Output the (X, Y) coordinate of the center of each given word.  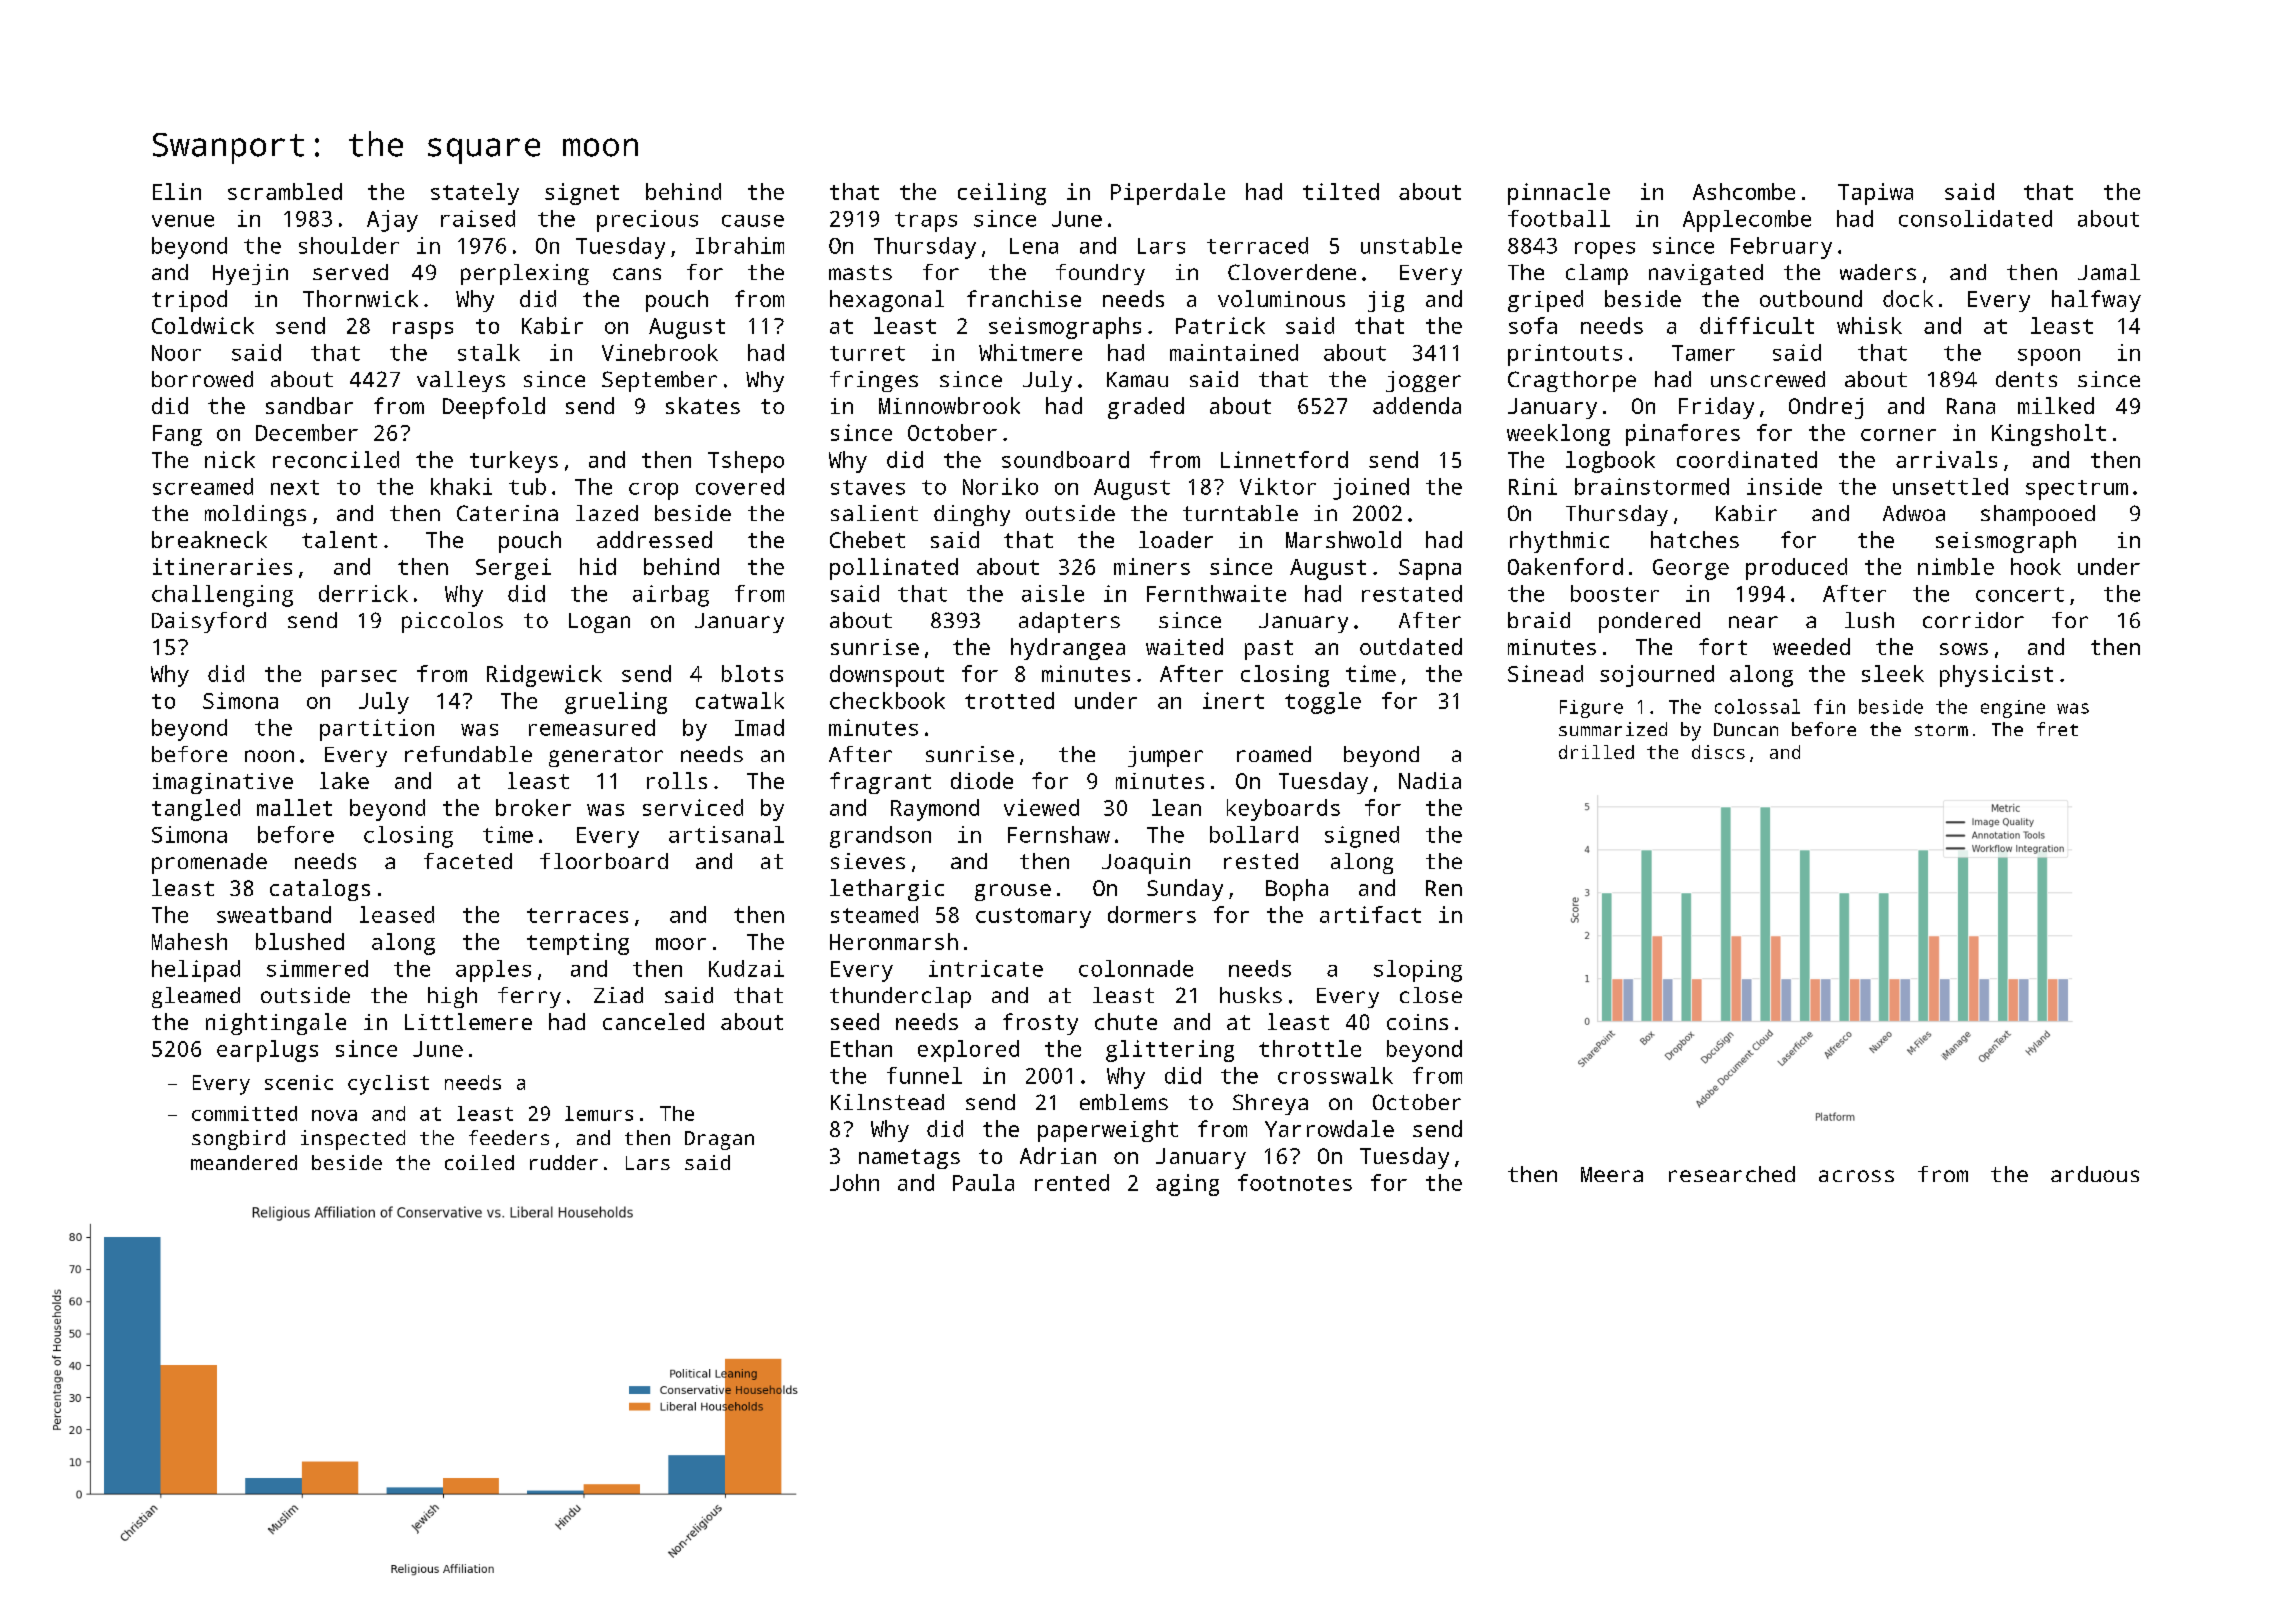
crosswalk (1335, 1075)
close (1431, 995)
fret (2057, 729)
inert (1233, 700)
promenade (209, 863)
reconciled (336, 459)
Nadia (1430, 780)
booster (1615, 593)
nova (334, 1115)
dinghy (972, 515)
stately (475, 194)
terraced (1257, 245)
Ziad (618, 995)
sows (1964, 649)
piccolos (452, 622)
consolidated (1975, 218)
